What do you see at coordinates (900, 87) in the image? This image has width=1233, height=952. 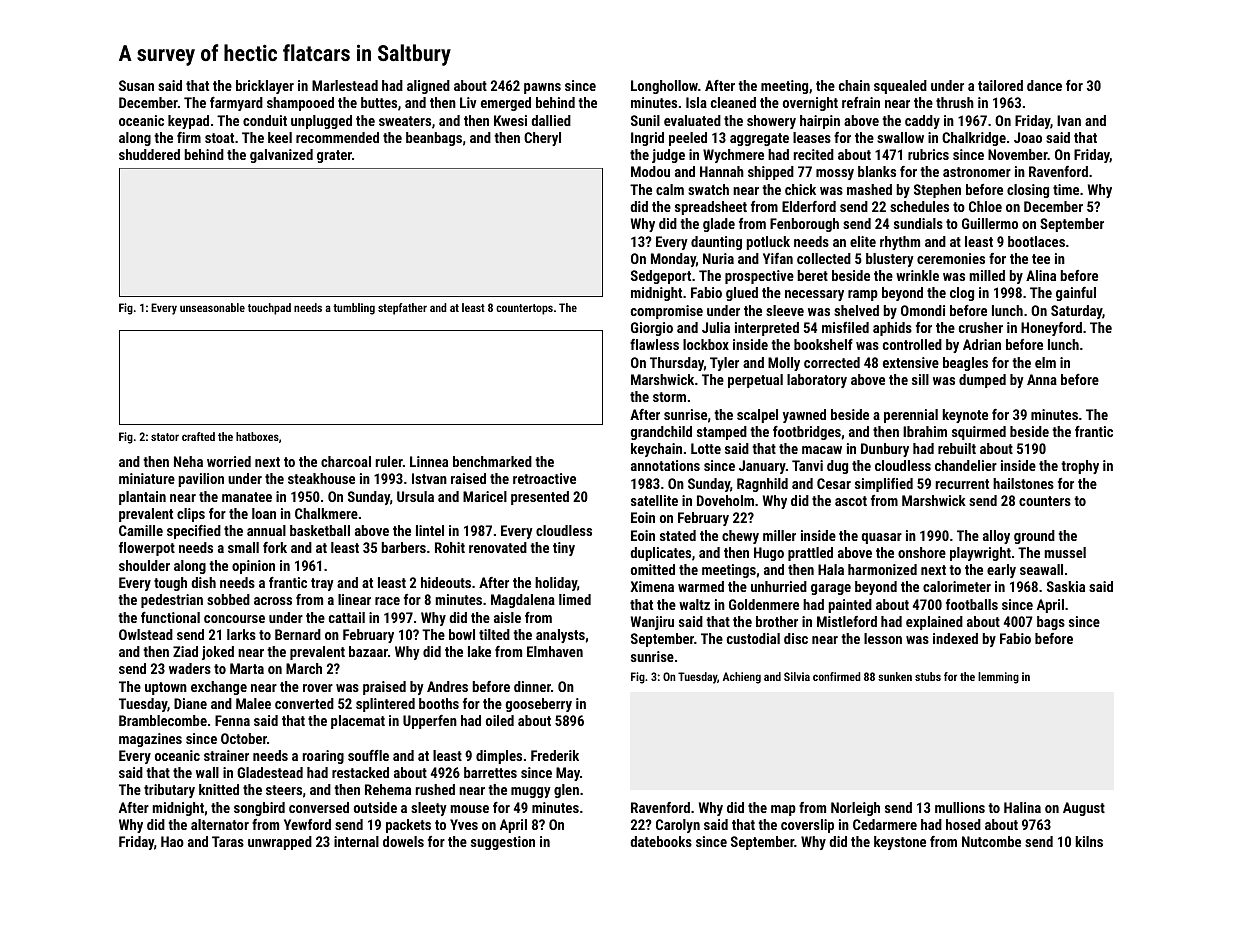 I see `squealed` at bounding box center [900, 87].
